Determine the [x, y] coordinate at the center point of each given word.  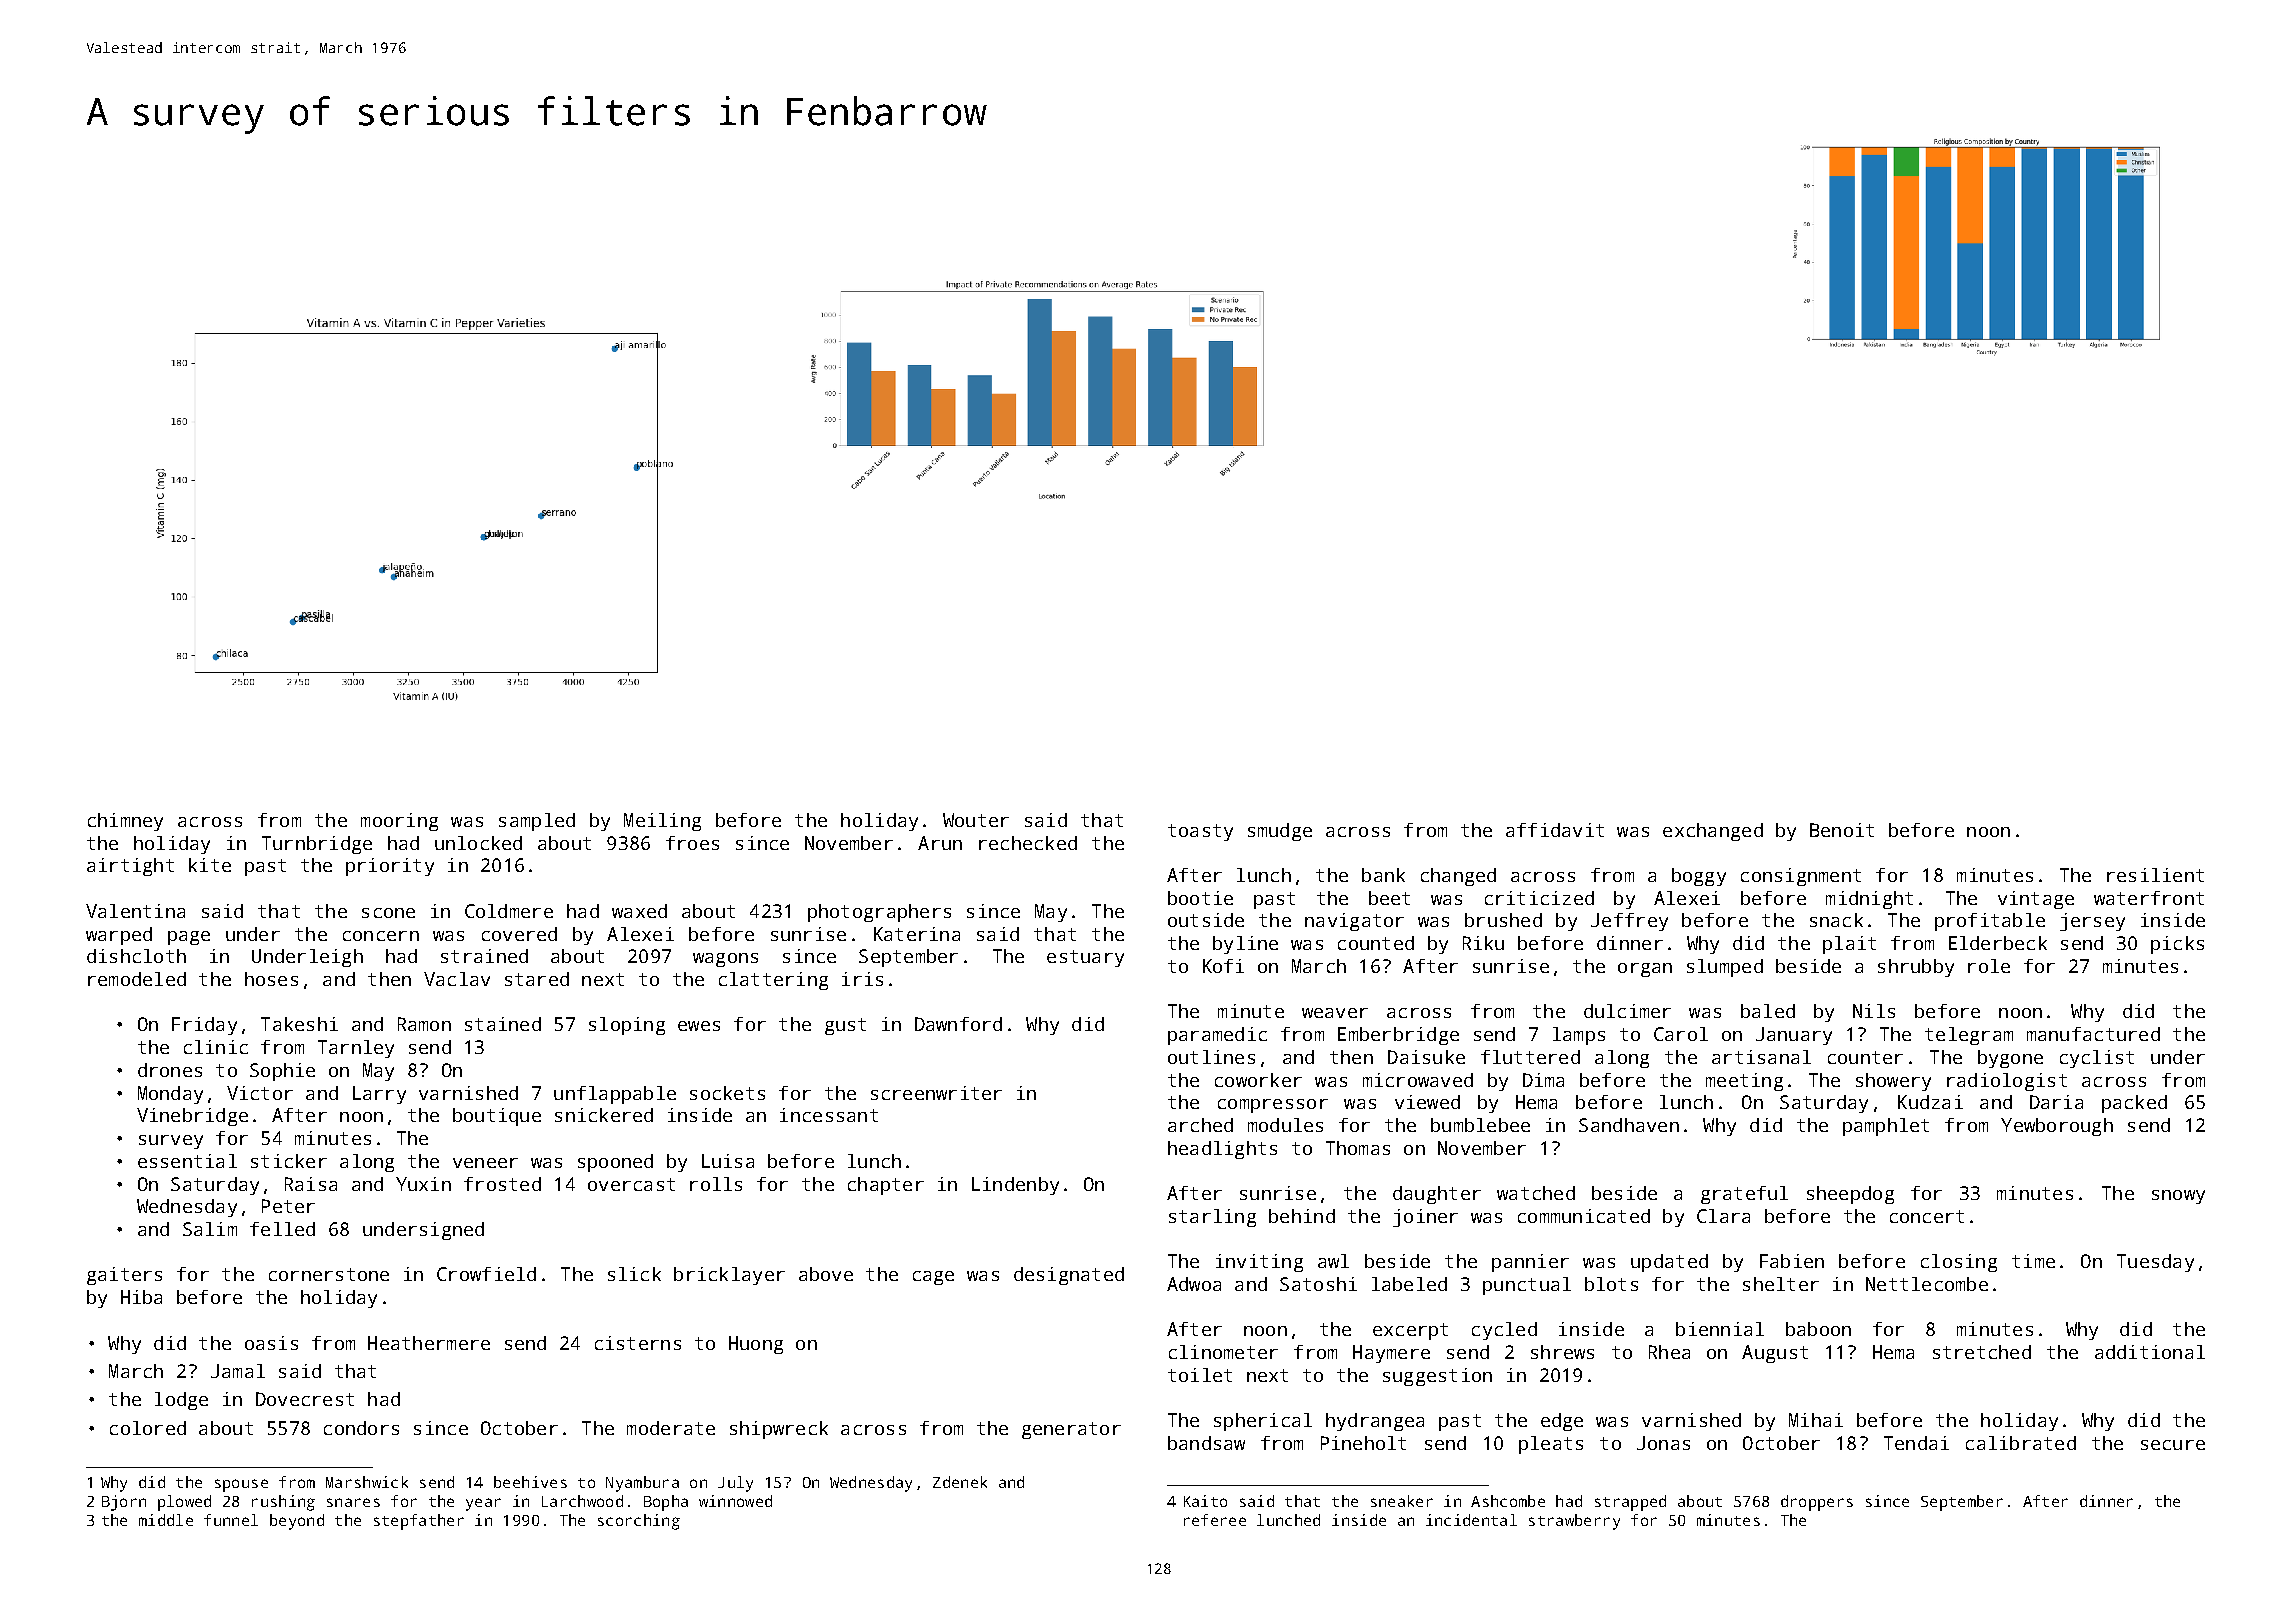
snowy [2178, 1197]
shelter [1781, 1284]
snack [1836, 920]
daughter [1437, 1195]
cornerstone [329, 1274]
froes [692, 843]
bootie [1200, 898]
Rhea [1669, 1352]
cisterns [638, 1343]
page [189, 938]
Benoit [1842, 830]
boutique [497, 1117]
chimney [125, 822]
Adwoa [1194, 1284]
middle [166, 1520]
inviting [1259, 1263]
